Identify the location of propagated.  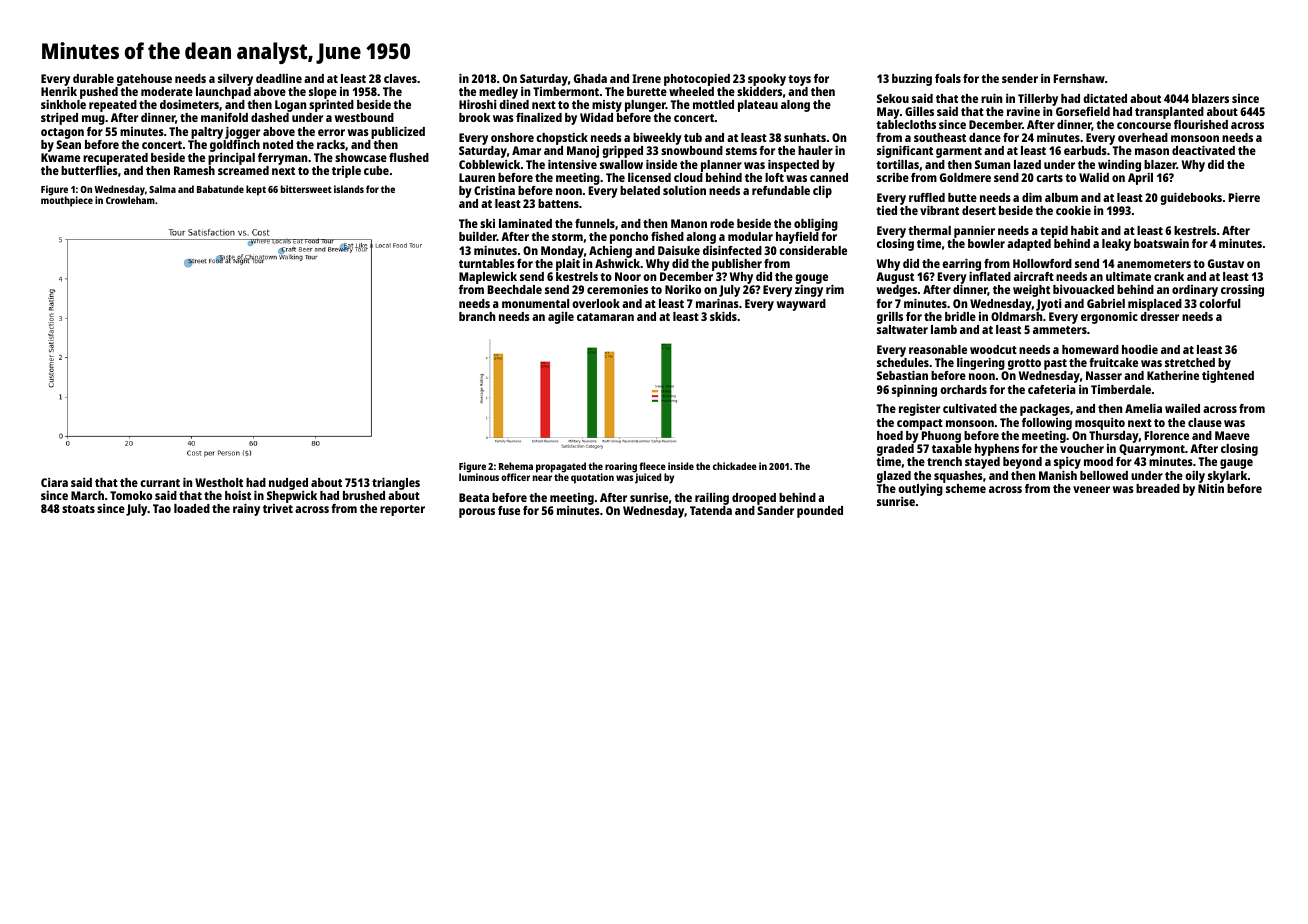
(561, 468).
